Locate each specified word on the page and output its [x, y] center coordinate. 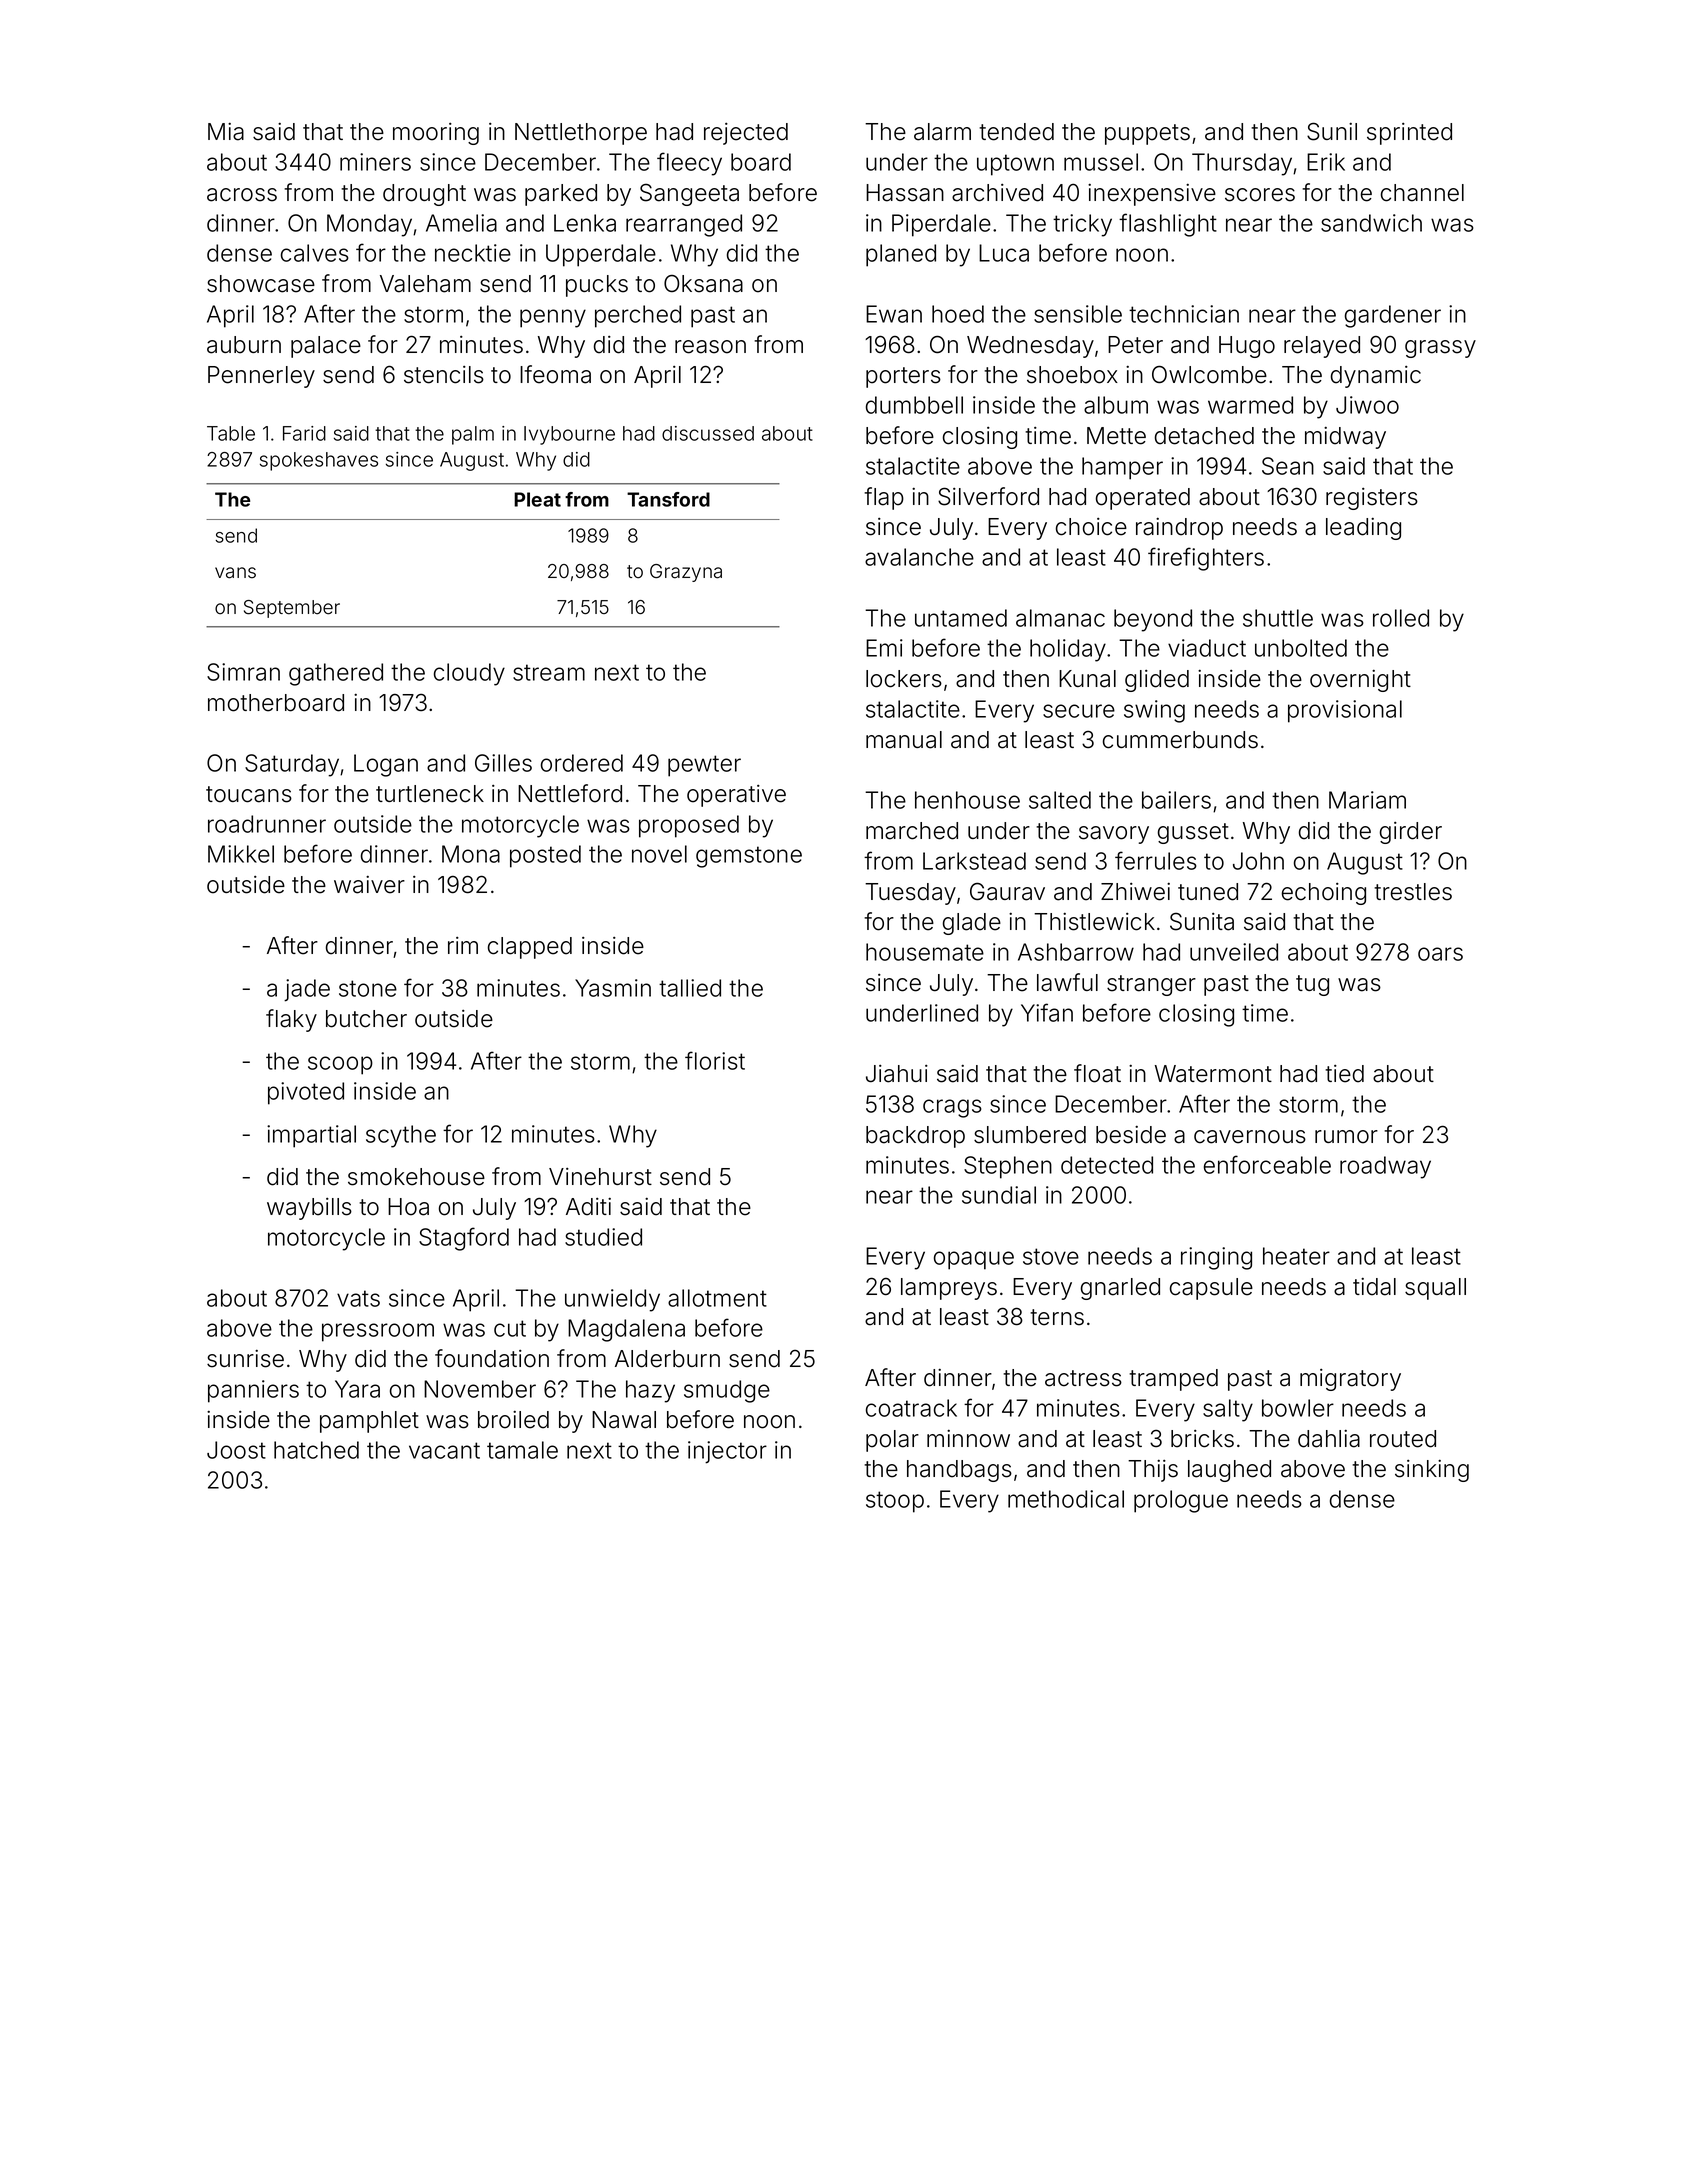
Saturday [292, 765]
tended [1016, 132]
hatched [316, 1450]
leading [1363, 529]
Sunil [1332, 131]
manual [904, 740]
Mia [226, 132]
